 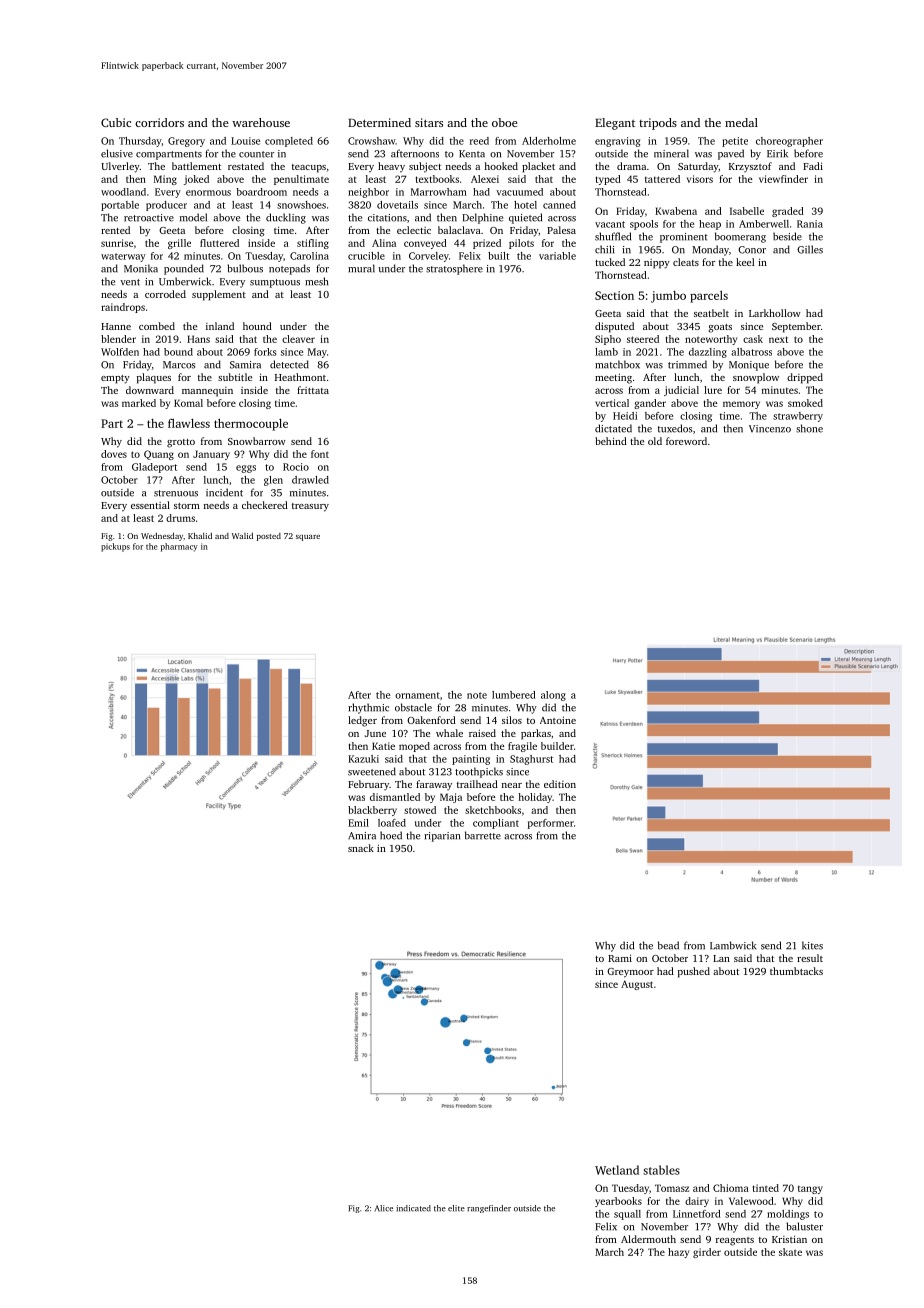 I want to click on baluster, so click(x=804, y=1226).
